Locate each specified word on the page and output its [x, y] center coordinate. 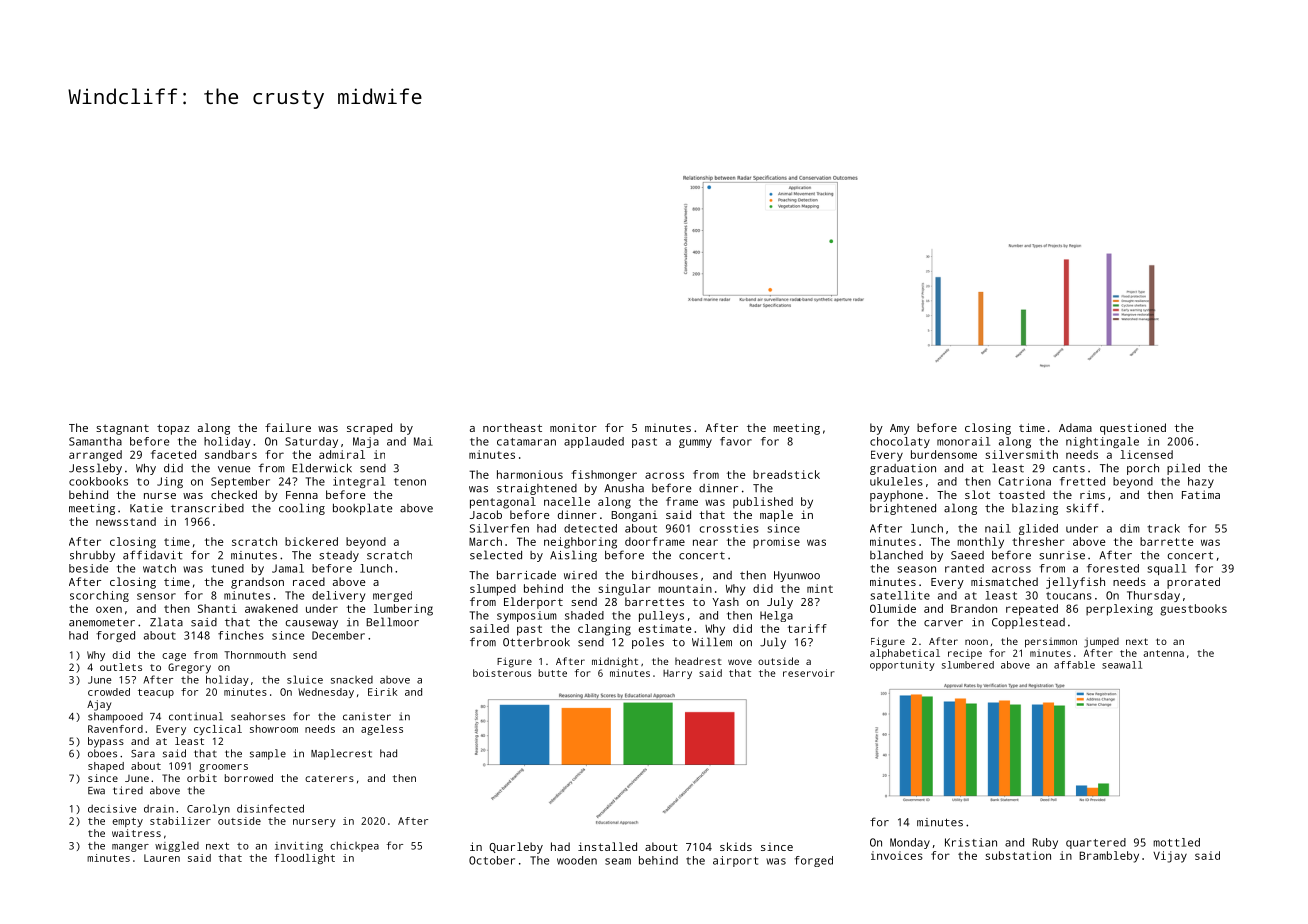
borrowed [249, 778]
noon [976, 642]
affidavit [153, 555]
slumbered [968, 665]
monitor [573, 428]
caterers [329, 778]
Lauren [162, 858]
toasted [1022, 494]
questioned [1133, 429]
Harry [677, 674]
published [763, 503]
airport [735, 861]
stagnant [122, 429]
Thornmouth [255, 655]
